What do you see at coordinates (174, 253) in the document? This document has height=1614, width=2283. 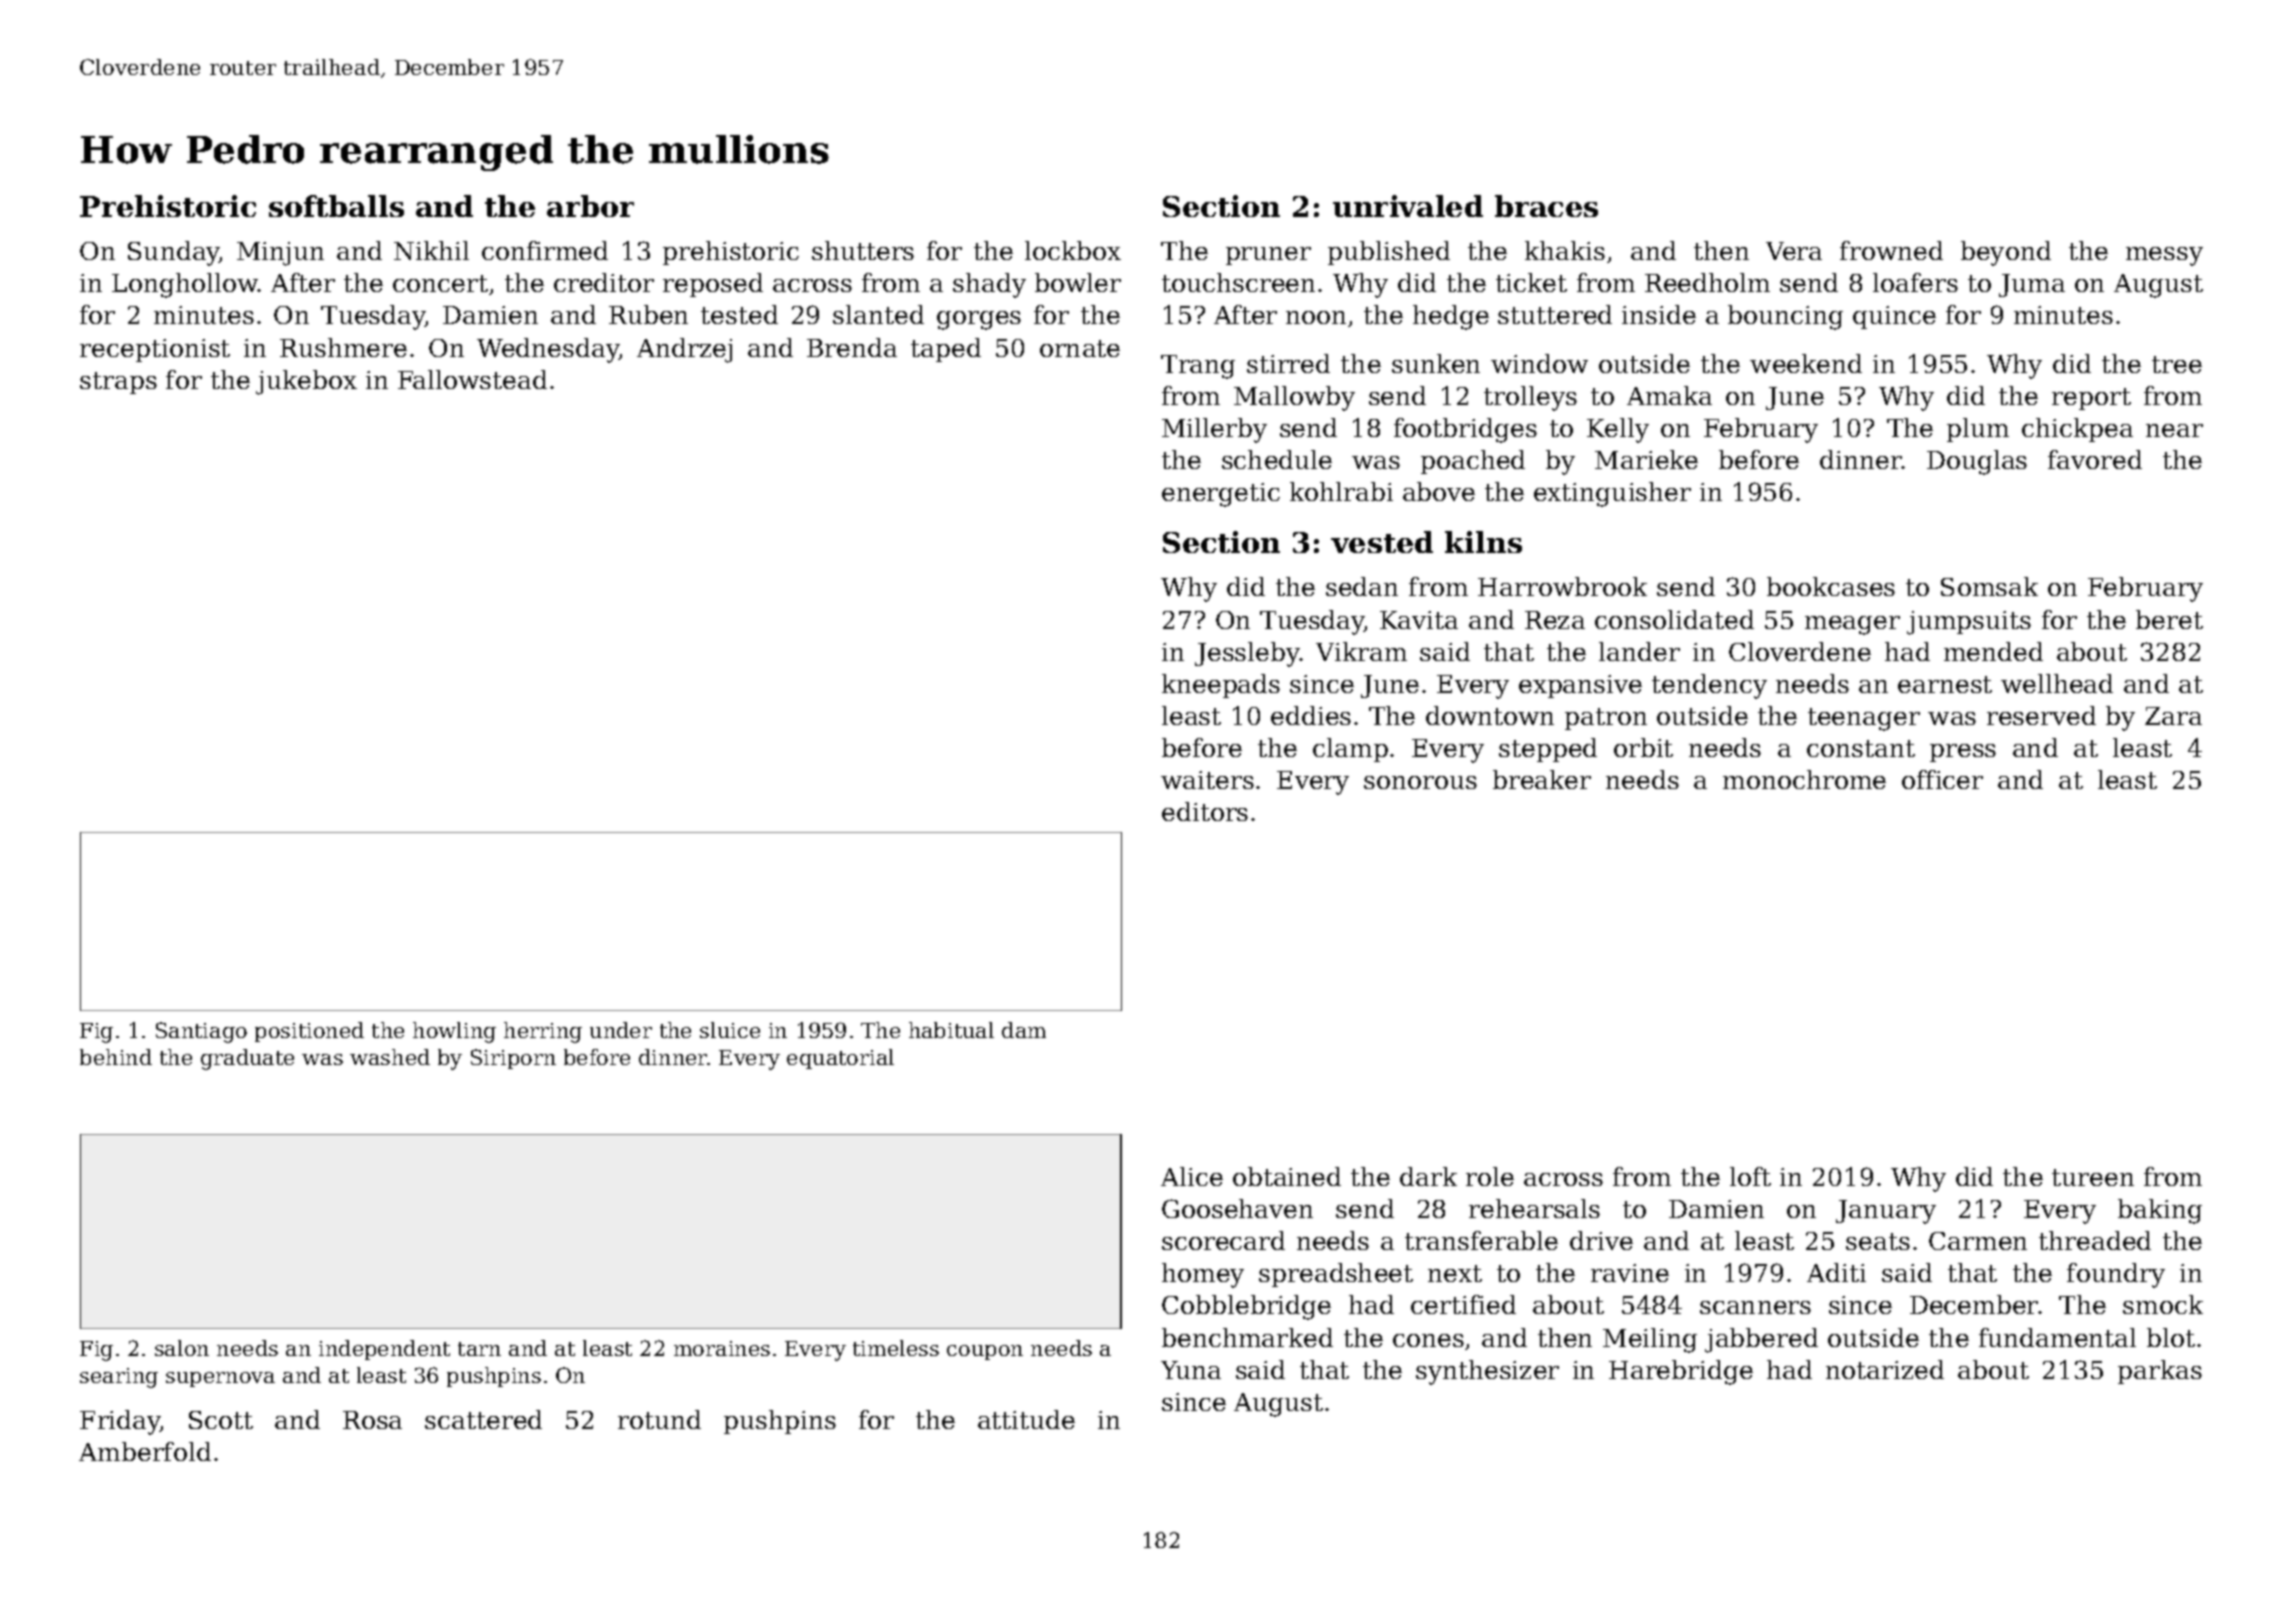 I see `Sunday` at bounding box center [174, 253].
